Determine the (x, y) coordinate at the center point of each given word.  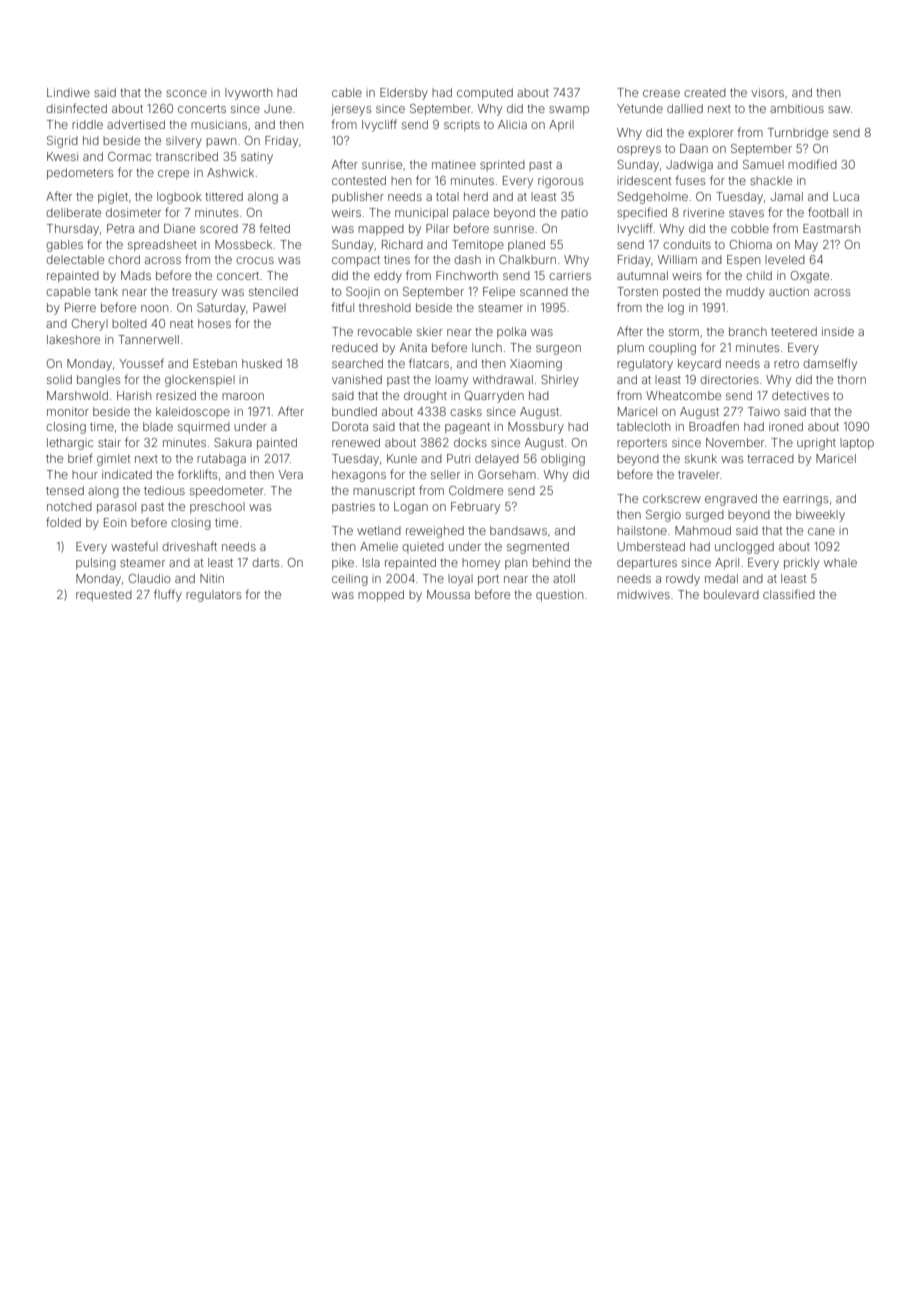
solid (59, 379)
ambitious (797, 108)
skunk (701, 458)
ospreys (639, 151)
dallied (685, 108)
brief (80, 458)
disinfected (76, 108)
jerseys (351, 110)
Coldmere (476, 490)
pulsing (96, 564)
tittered (224, 196)
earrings (805, 500)
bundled (354, 411)
